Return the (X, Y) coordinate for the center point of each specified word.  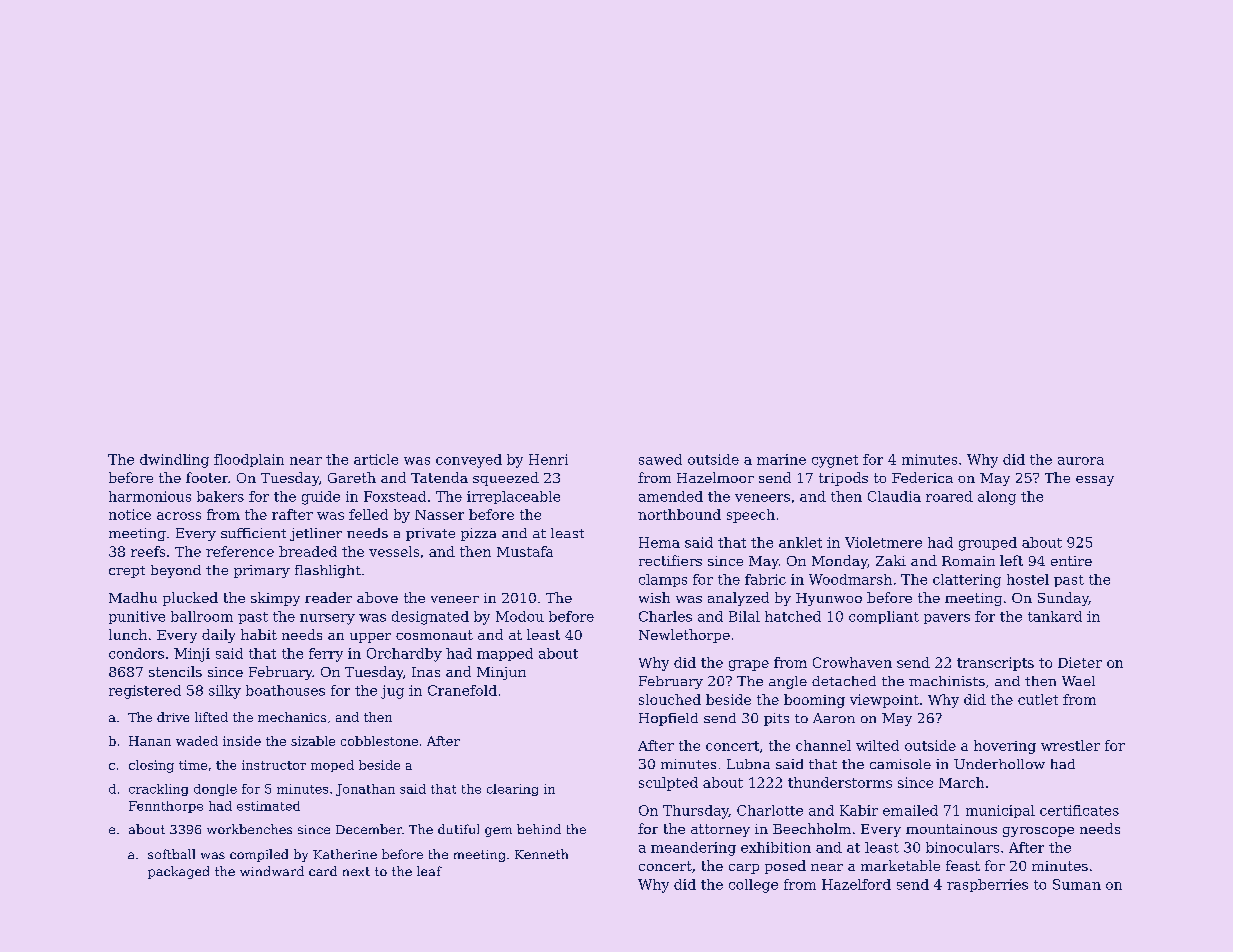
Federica (922, 477)
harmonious (150, 496)
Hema (659, 542)
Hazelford (856, 884)
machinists (947, 681)
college (753, 886)
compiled (259, 855)
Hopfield (668, 719)
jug (392, 692)
